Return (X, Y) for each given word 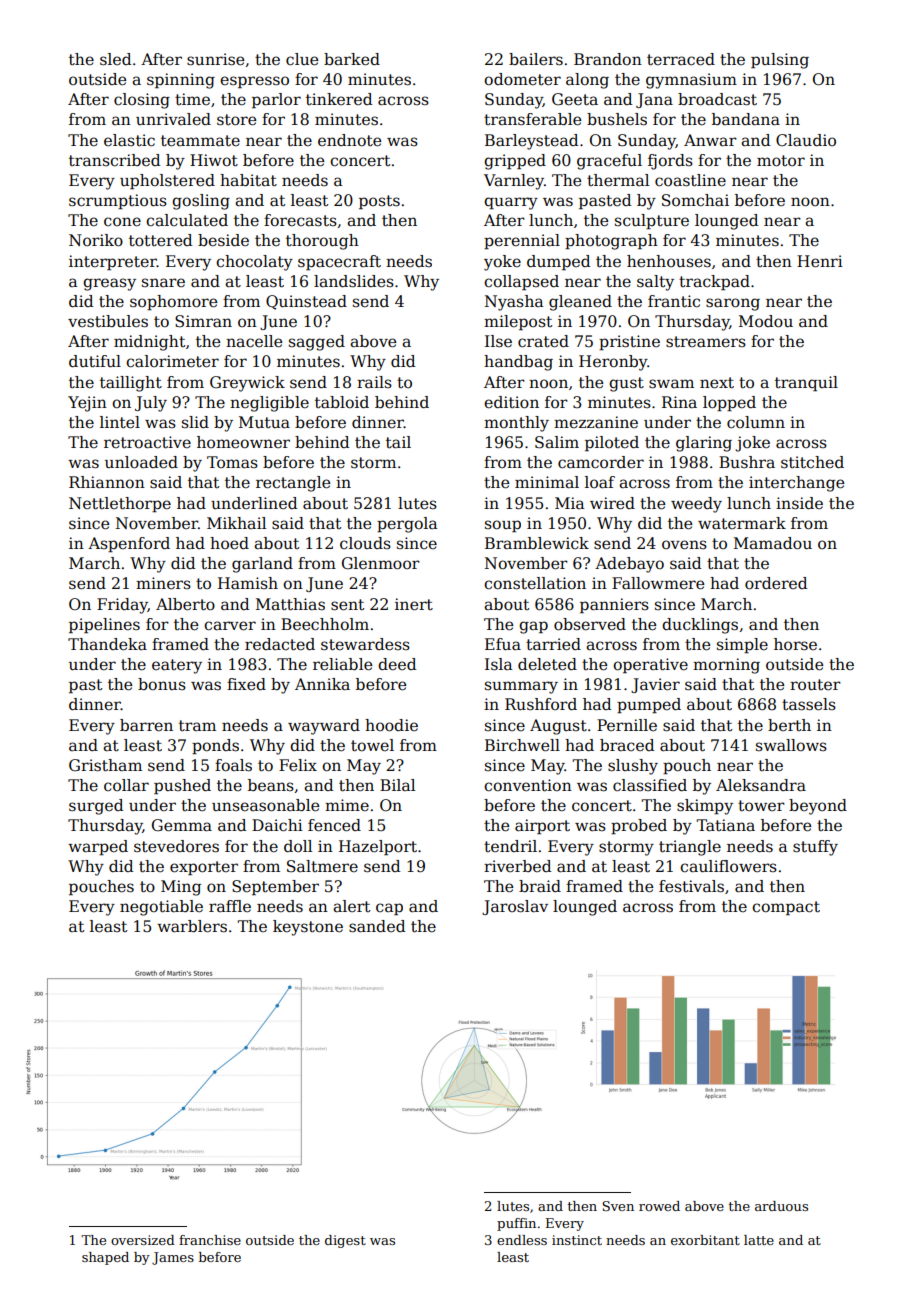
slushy (633, 767)
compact (786, 908)
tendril (510, 846)
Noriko (96, 240)
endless (522, 1240)
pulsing (780, 61)
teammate (200, 141)
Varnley (514, 182)
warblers (192, 926)
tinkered (339, 99)
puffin (516, 1224)
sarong (733, 304)
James (173, 1258)
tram (197, 725)
